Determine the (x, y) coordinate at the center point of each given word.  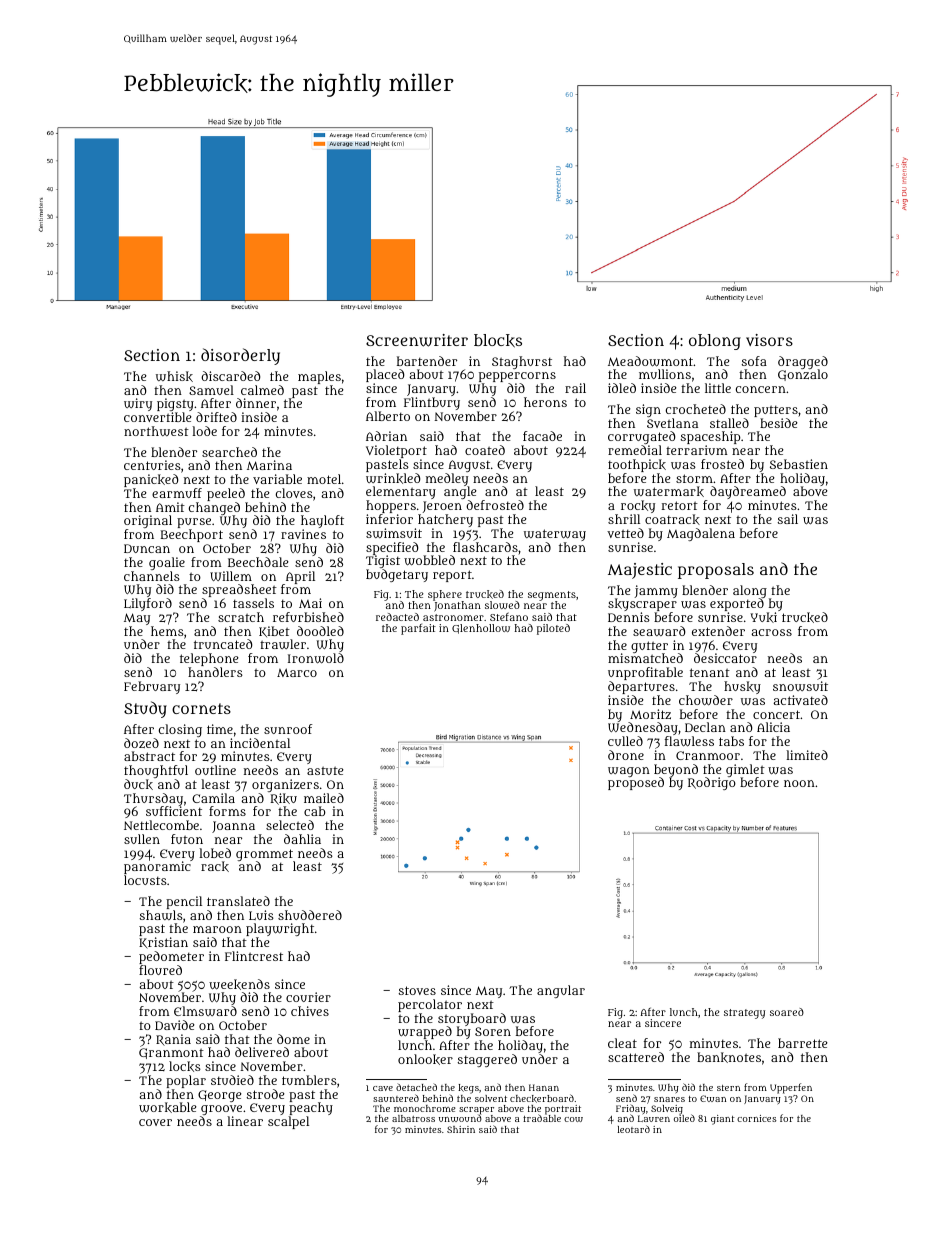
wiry (138, 404)
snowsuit (800, 686)
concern (761, 389)
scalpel (288, 1123)
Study (145, 709)
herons (545, 402)
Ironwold (316, 658)
